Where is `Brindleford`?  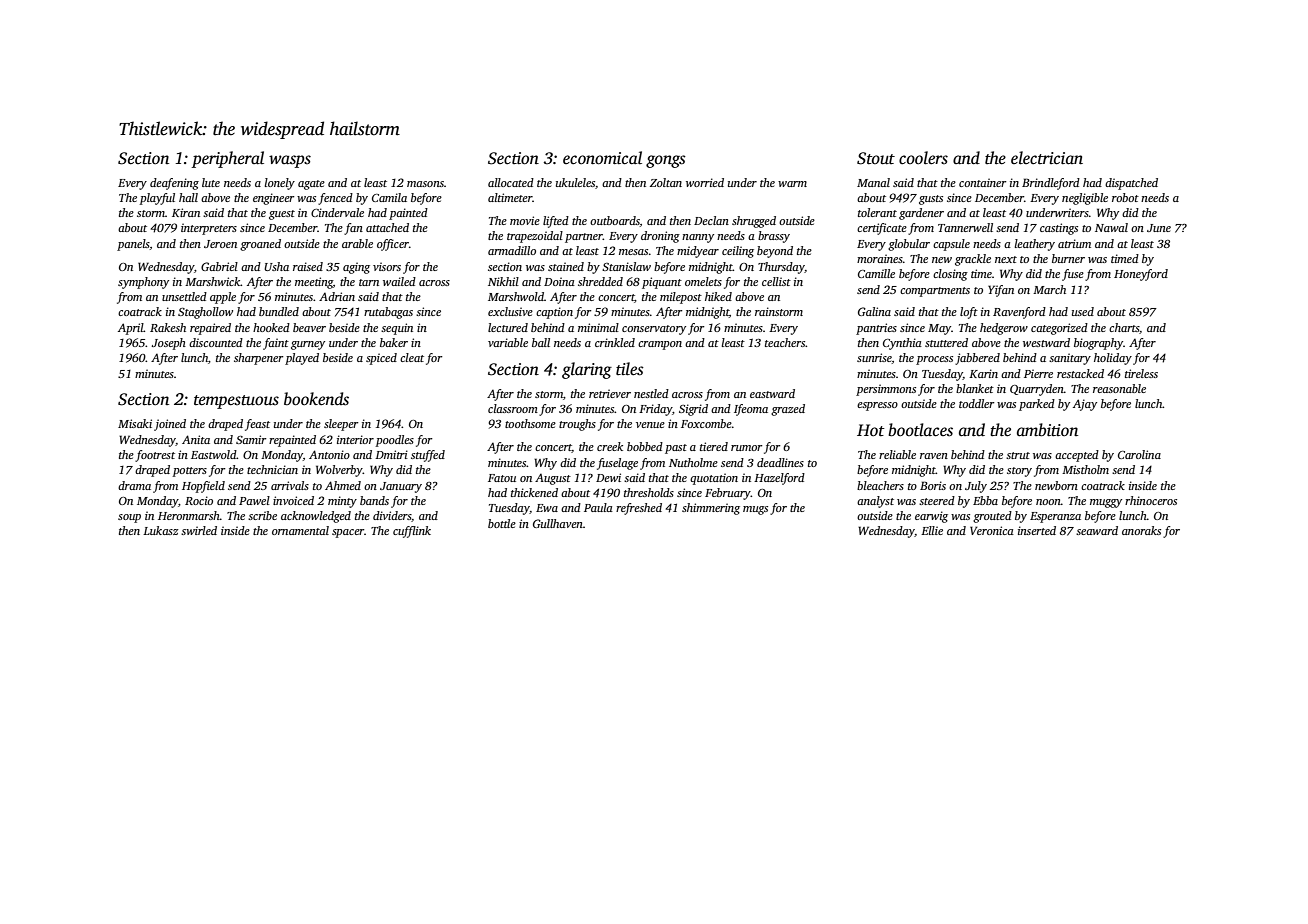 Brindleford is located at coordinates (1051, 184).
